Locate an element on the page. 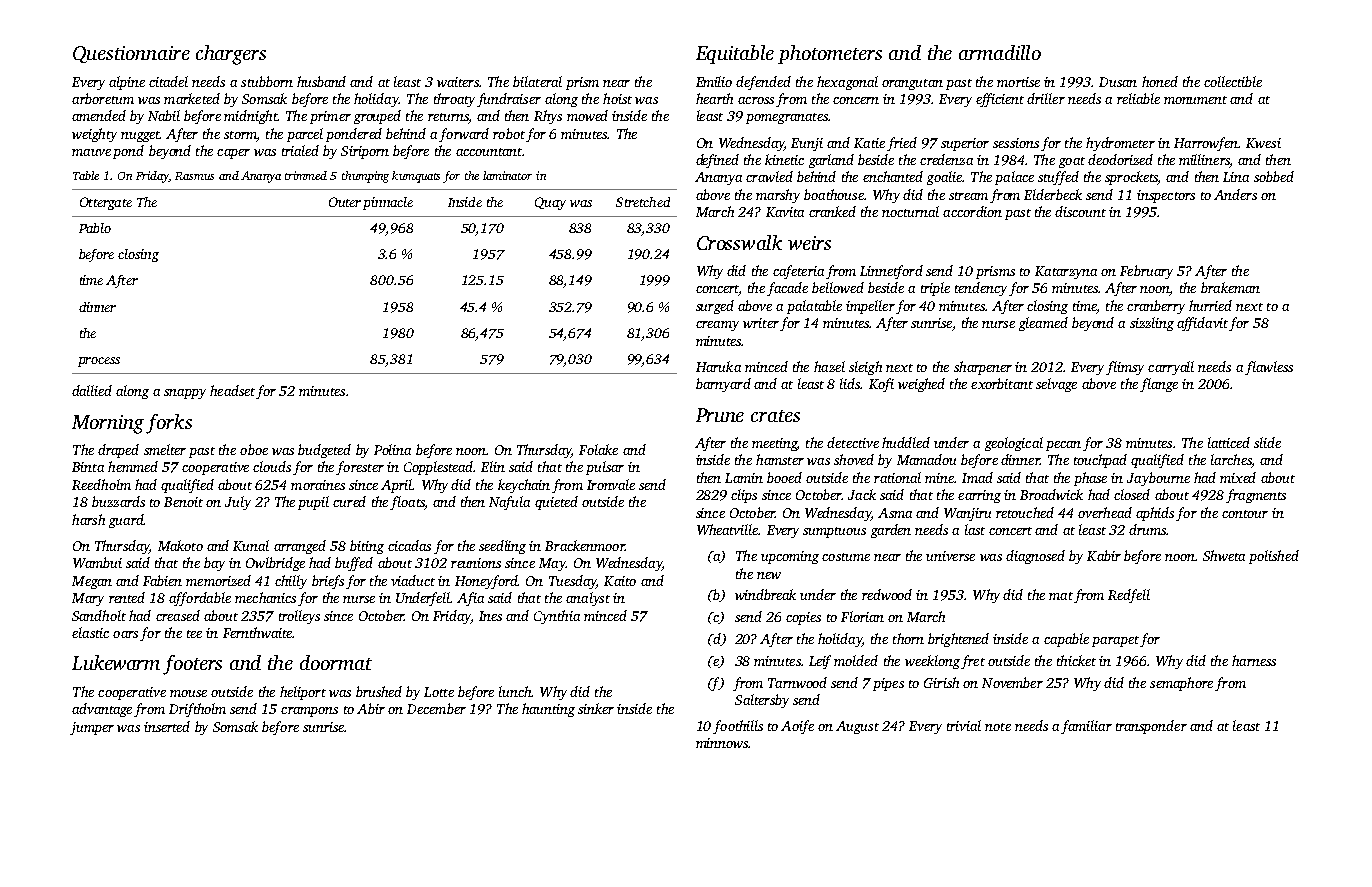 The image size is (1372, 887). armadillo is located at coordinates (1000, 52).
